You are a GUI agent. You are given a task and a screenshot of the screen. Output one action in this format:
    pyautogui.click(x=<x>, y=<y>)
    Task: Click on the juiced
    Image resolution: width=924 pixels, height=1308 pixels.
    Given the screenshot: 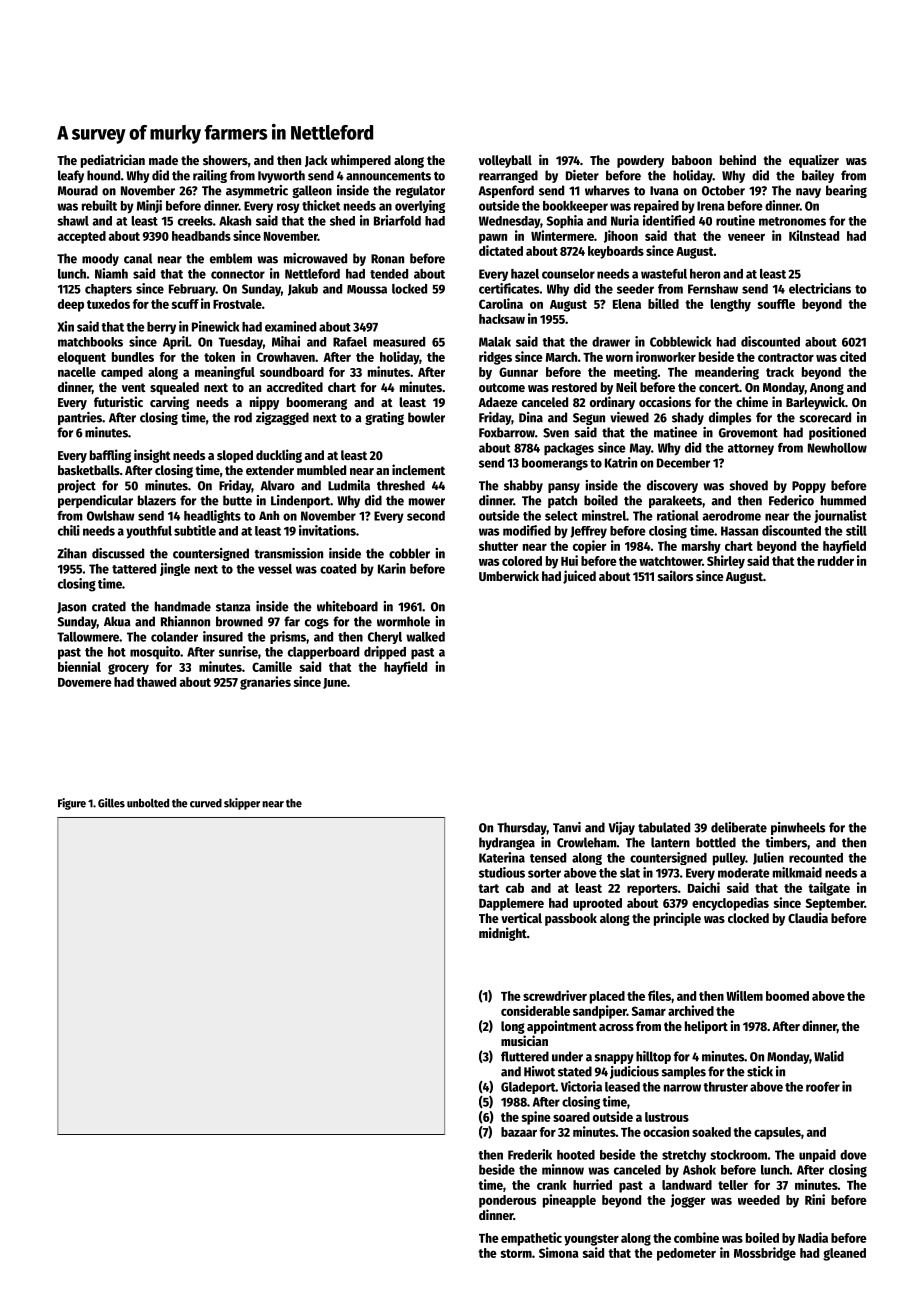 What is the action you would take?
    pyautogui.click(x=579, y=577)
